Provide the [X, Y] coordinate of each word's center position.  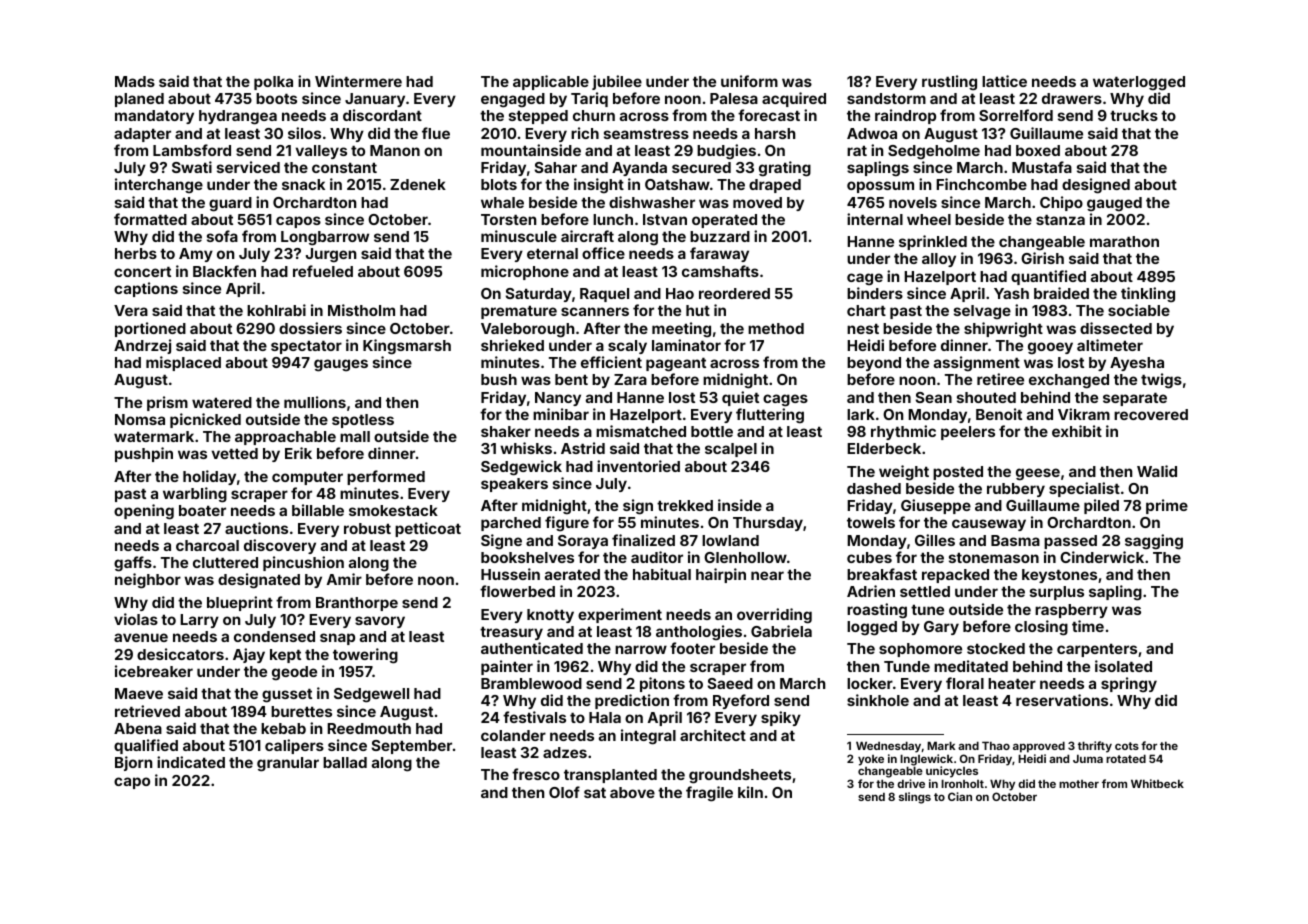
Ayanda [639, 169]
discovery [280, 546]
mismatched [641, 431]
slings [915, 798]
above [632, 792]
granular [288, 764]
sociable [1139, 310]
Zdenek [418, 184]
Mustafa [1042, 167]
